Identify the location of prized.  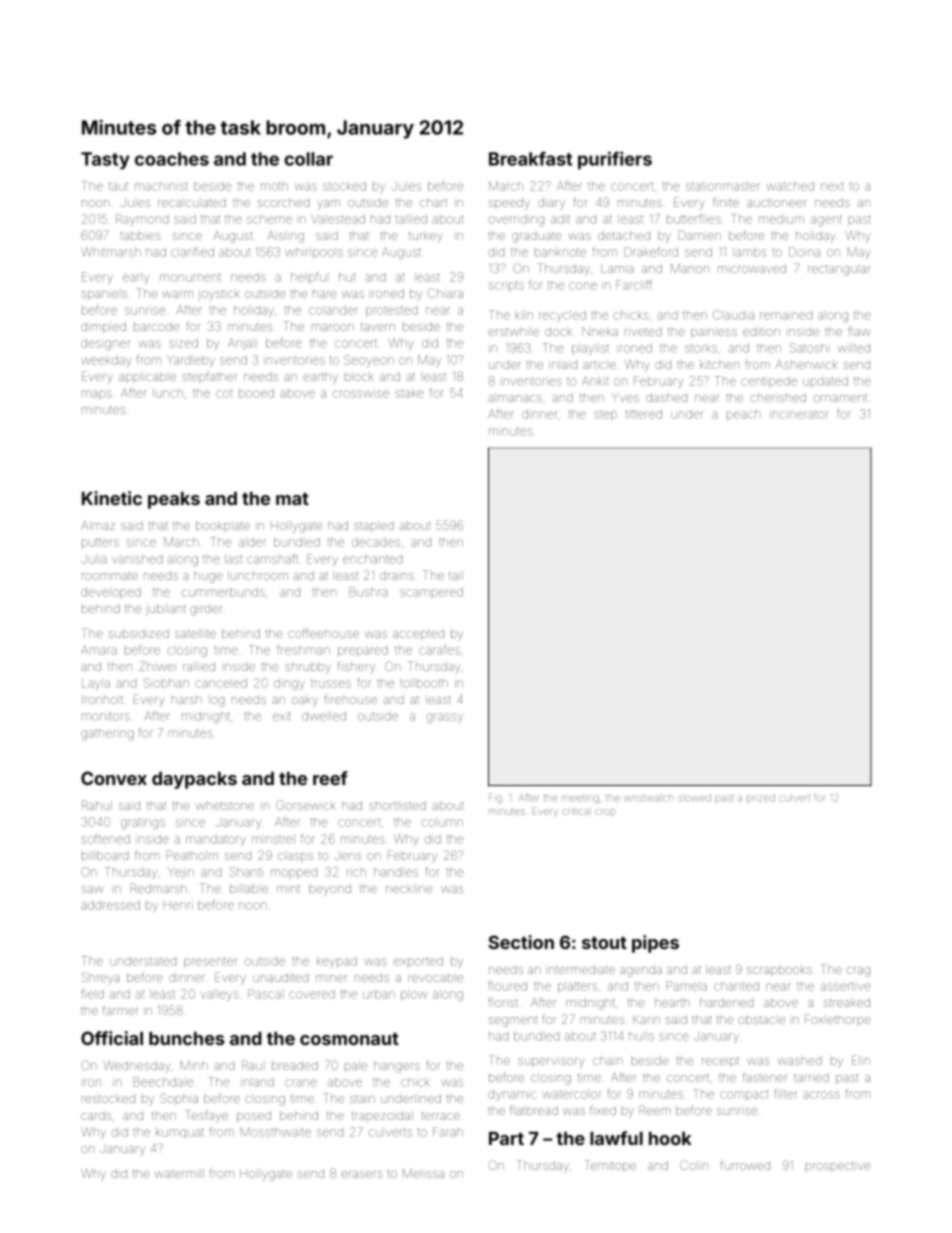
(761, 798).
